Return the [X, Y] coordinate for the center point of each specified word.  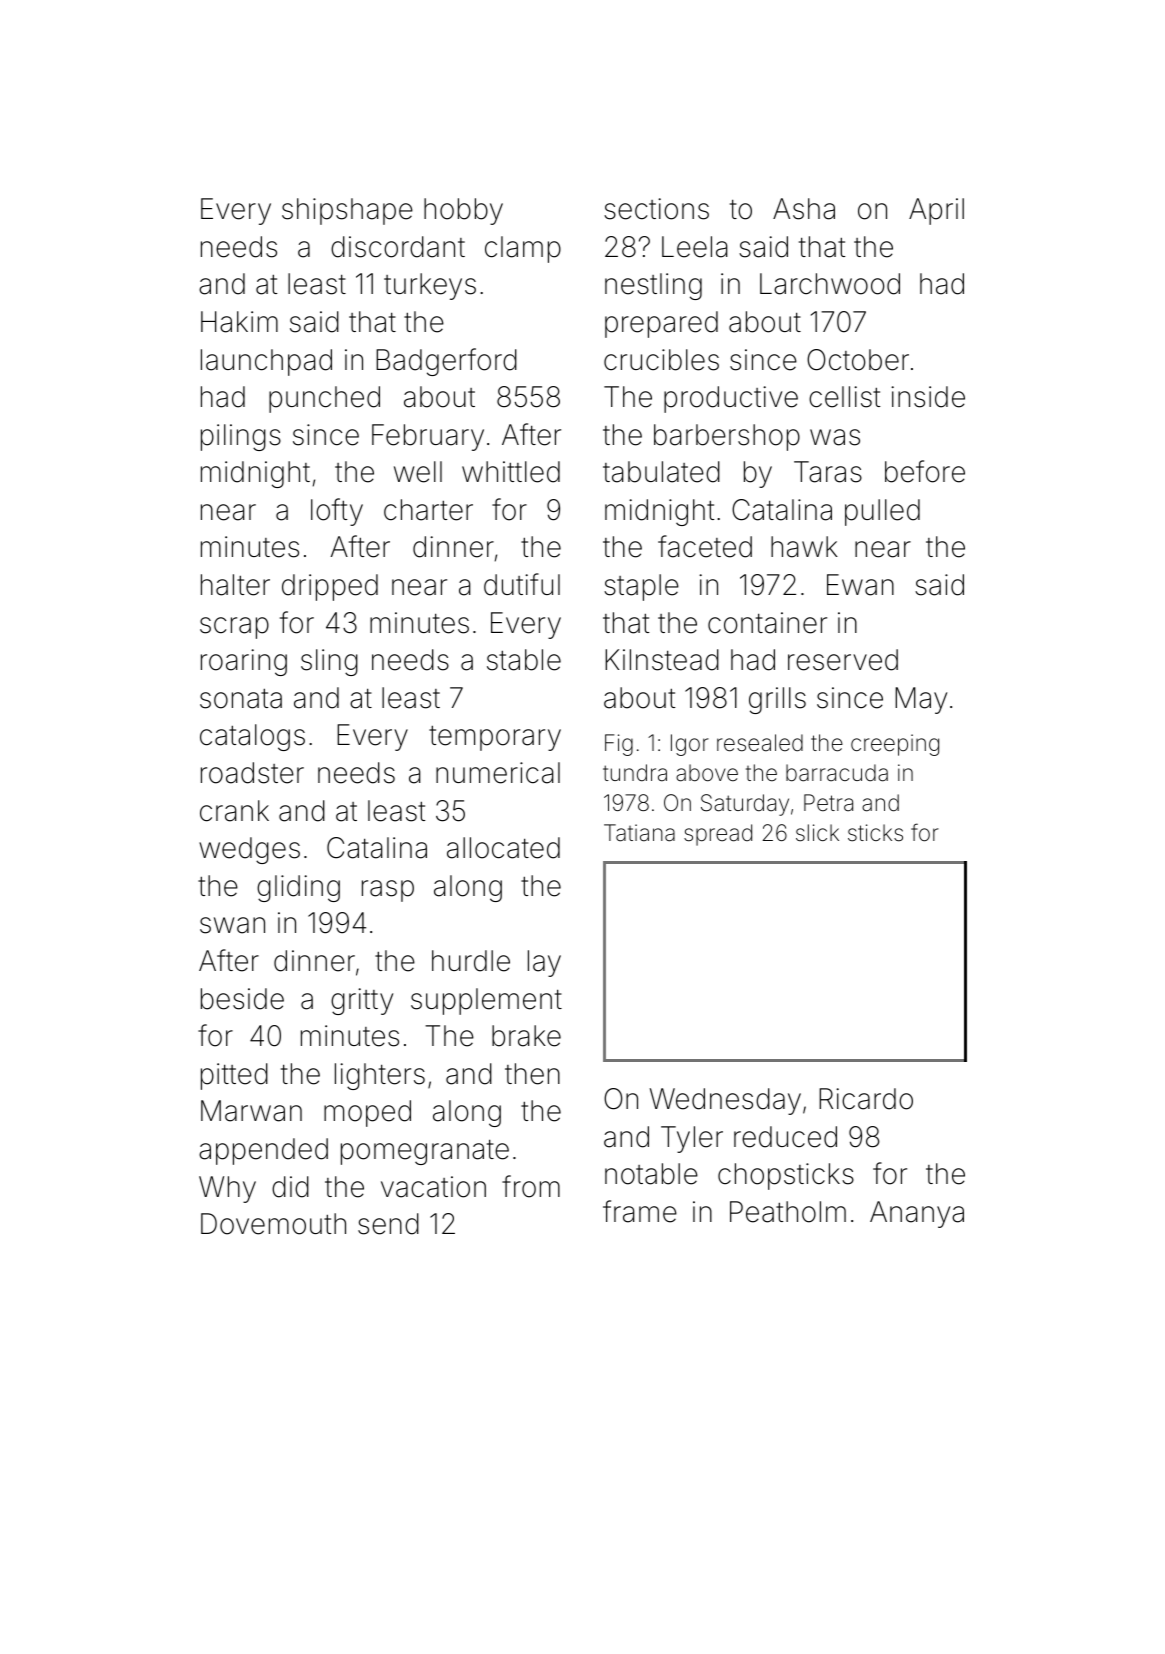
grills [777, 700]
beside [242, 999]
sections [656, 209]
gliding [298, 888]
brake [526, 1036]
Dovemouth [273, 1224]
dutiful [522, 584]
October [858, 360]
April [936, 211]
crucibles [661, 360]
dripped [330, 587]
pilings [241, 437]
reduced [785, 1137]
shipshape [347, 211]
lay [544, 963]
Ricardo [866, 1099]
